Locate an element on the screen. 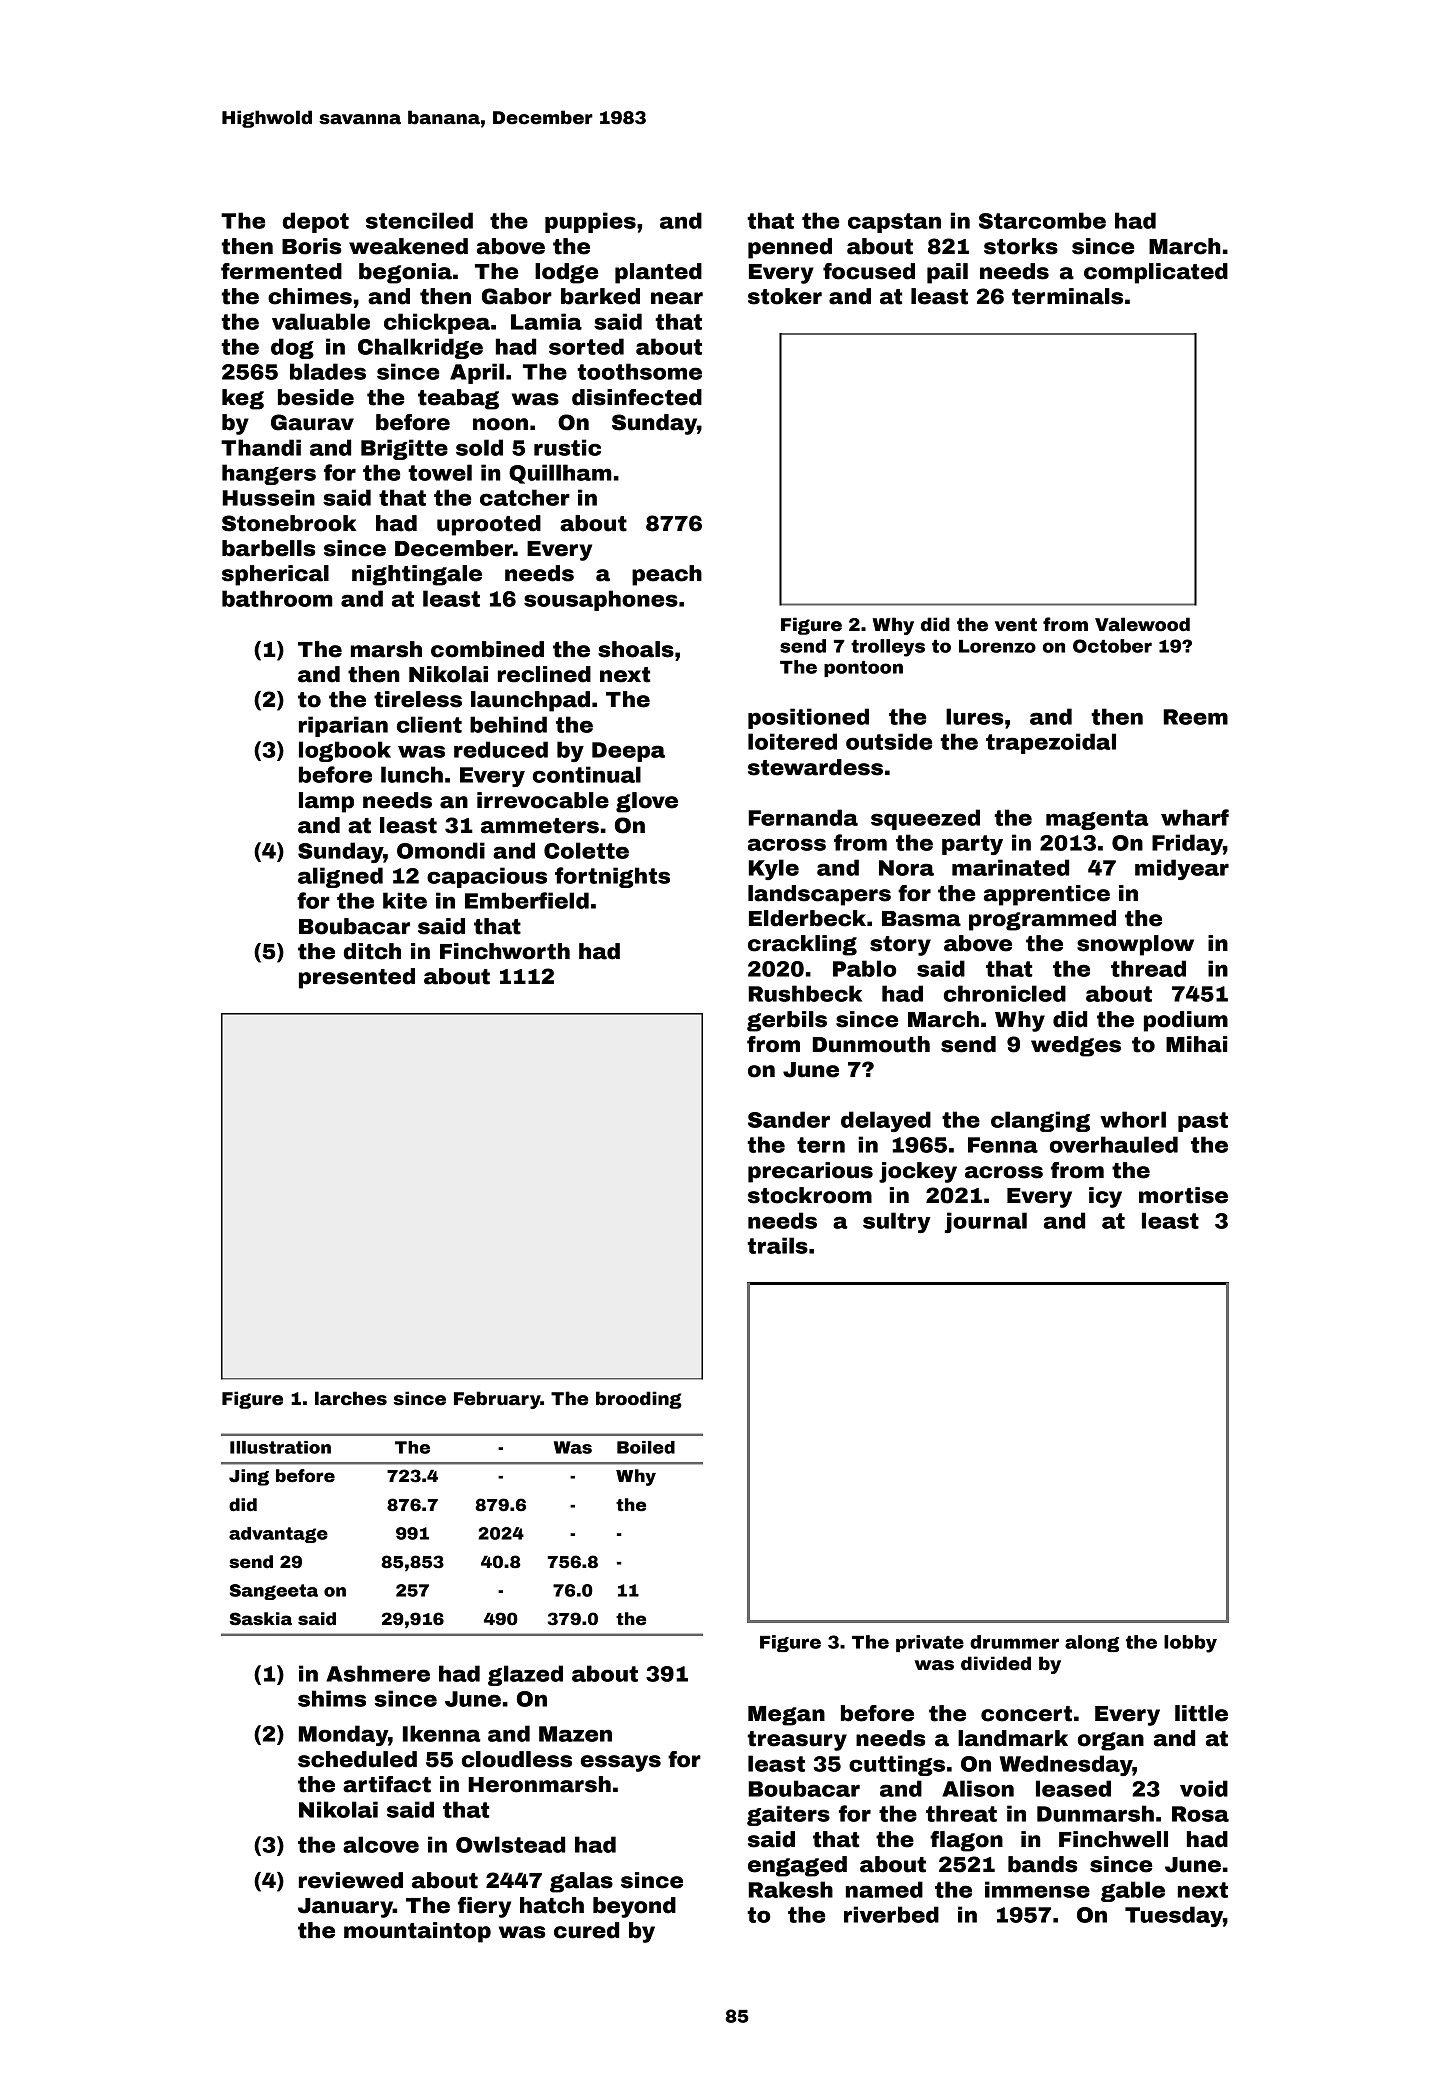 The height and width of the screenshot is (2100, 1450). Sander is located at coordinates (789, 1119).
